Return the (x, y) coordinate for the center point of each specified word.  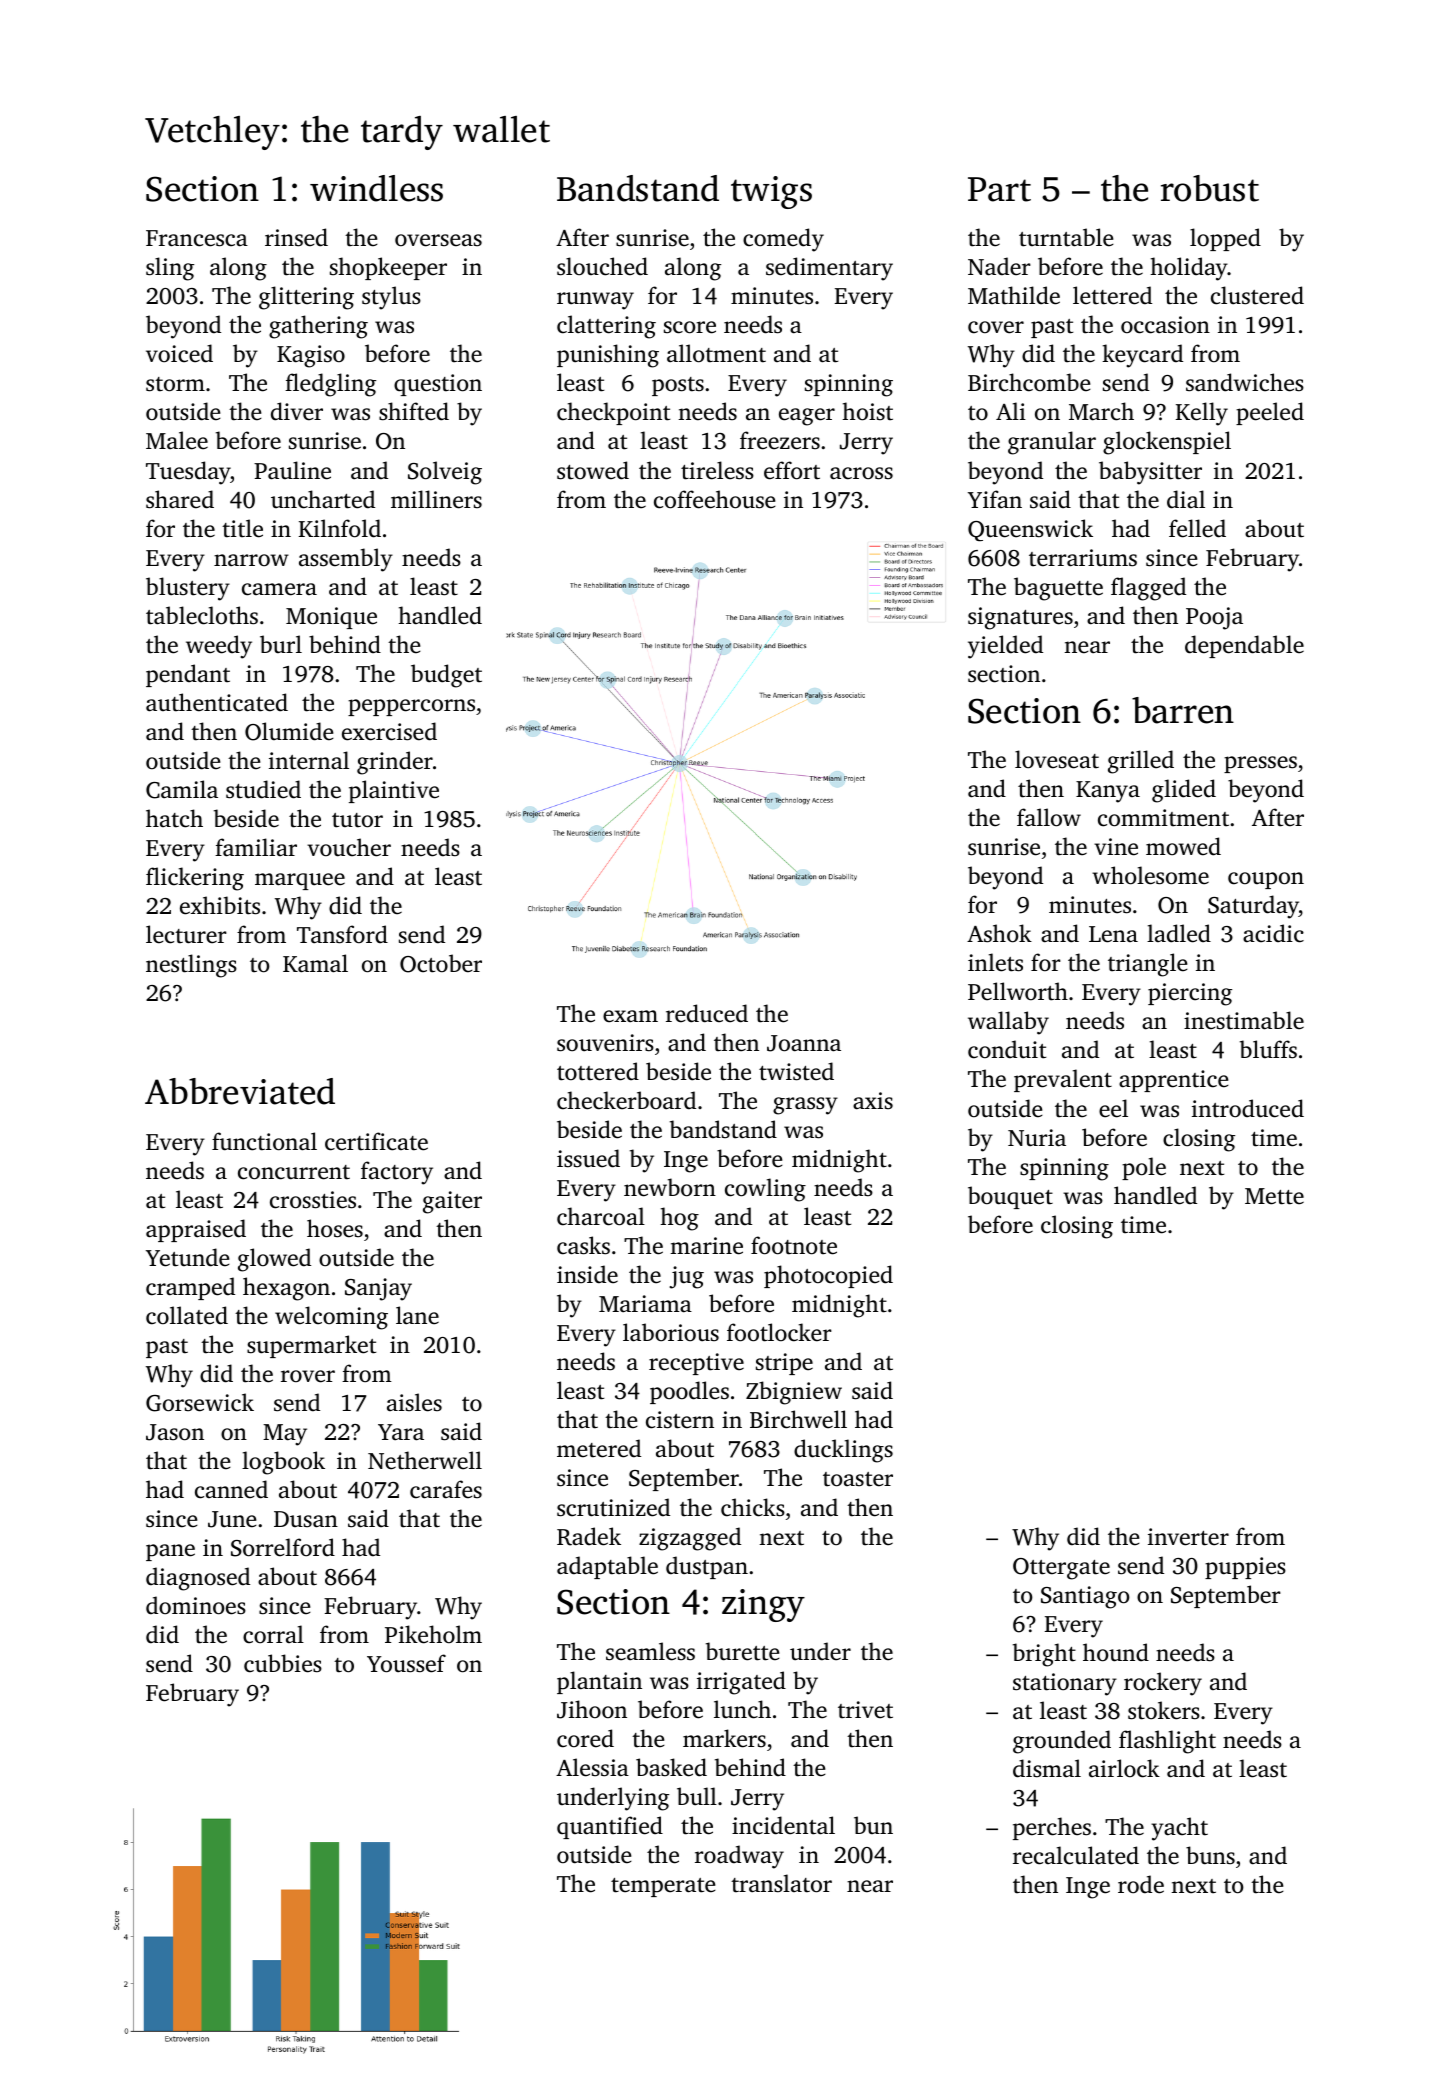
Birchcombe (1029, 382)
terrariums (1083, 558)
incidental (783, 1825)
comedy (783, 240)
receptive (696, 1364)
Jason (175, 1432)
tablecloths (202, 615)
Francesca (197, 238)
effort (792, 470)
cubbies (283, 1663)
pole (1144, 1168)
